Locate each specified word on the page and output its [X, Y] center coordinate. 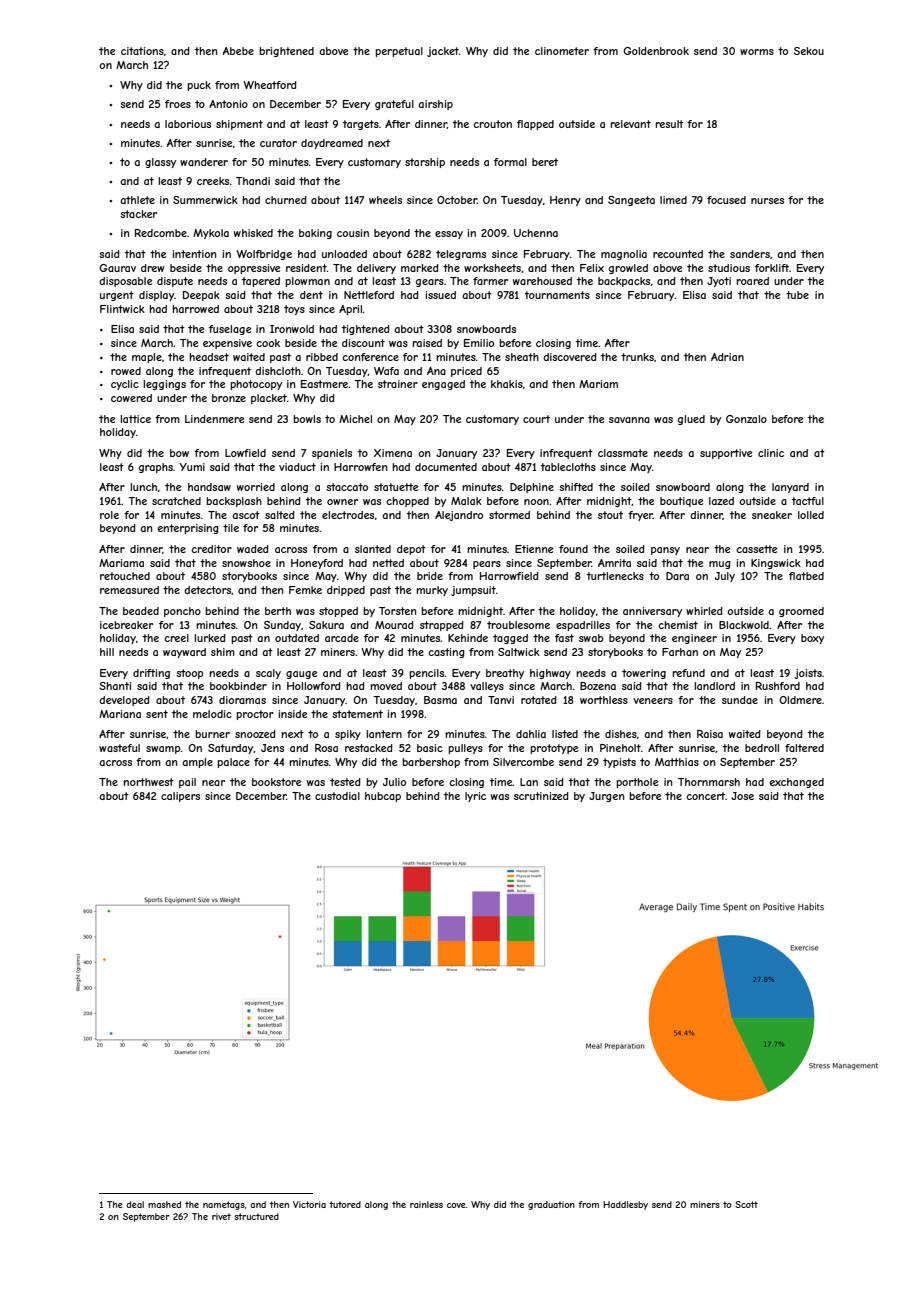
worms [757, 52]
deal [135, 1204]
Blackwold [744, 625]
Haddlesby [625, 1205]
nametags [224, 1205]
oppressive [254, 269]
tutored [345, 1204]
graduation [551, 1205]
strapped [442, 626]
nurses [767, 201]
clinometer [562, 51]
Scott [746, 1204]
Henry [565, 201]
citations [142, 51]
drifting [151, 674]
